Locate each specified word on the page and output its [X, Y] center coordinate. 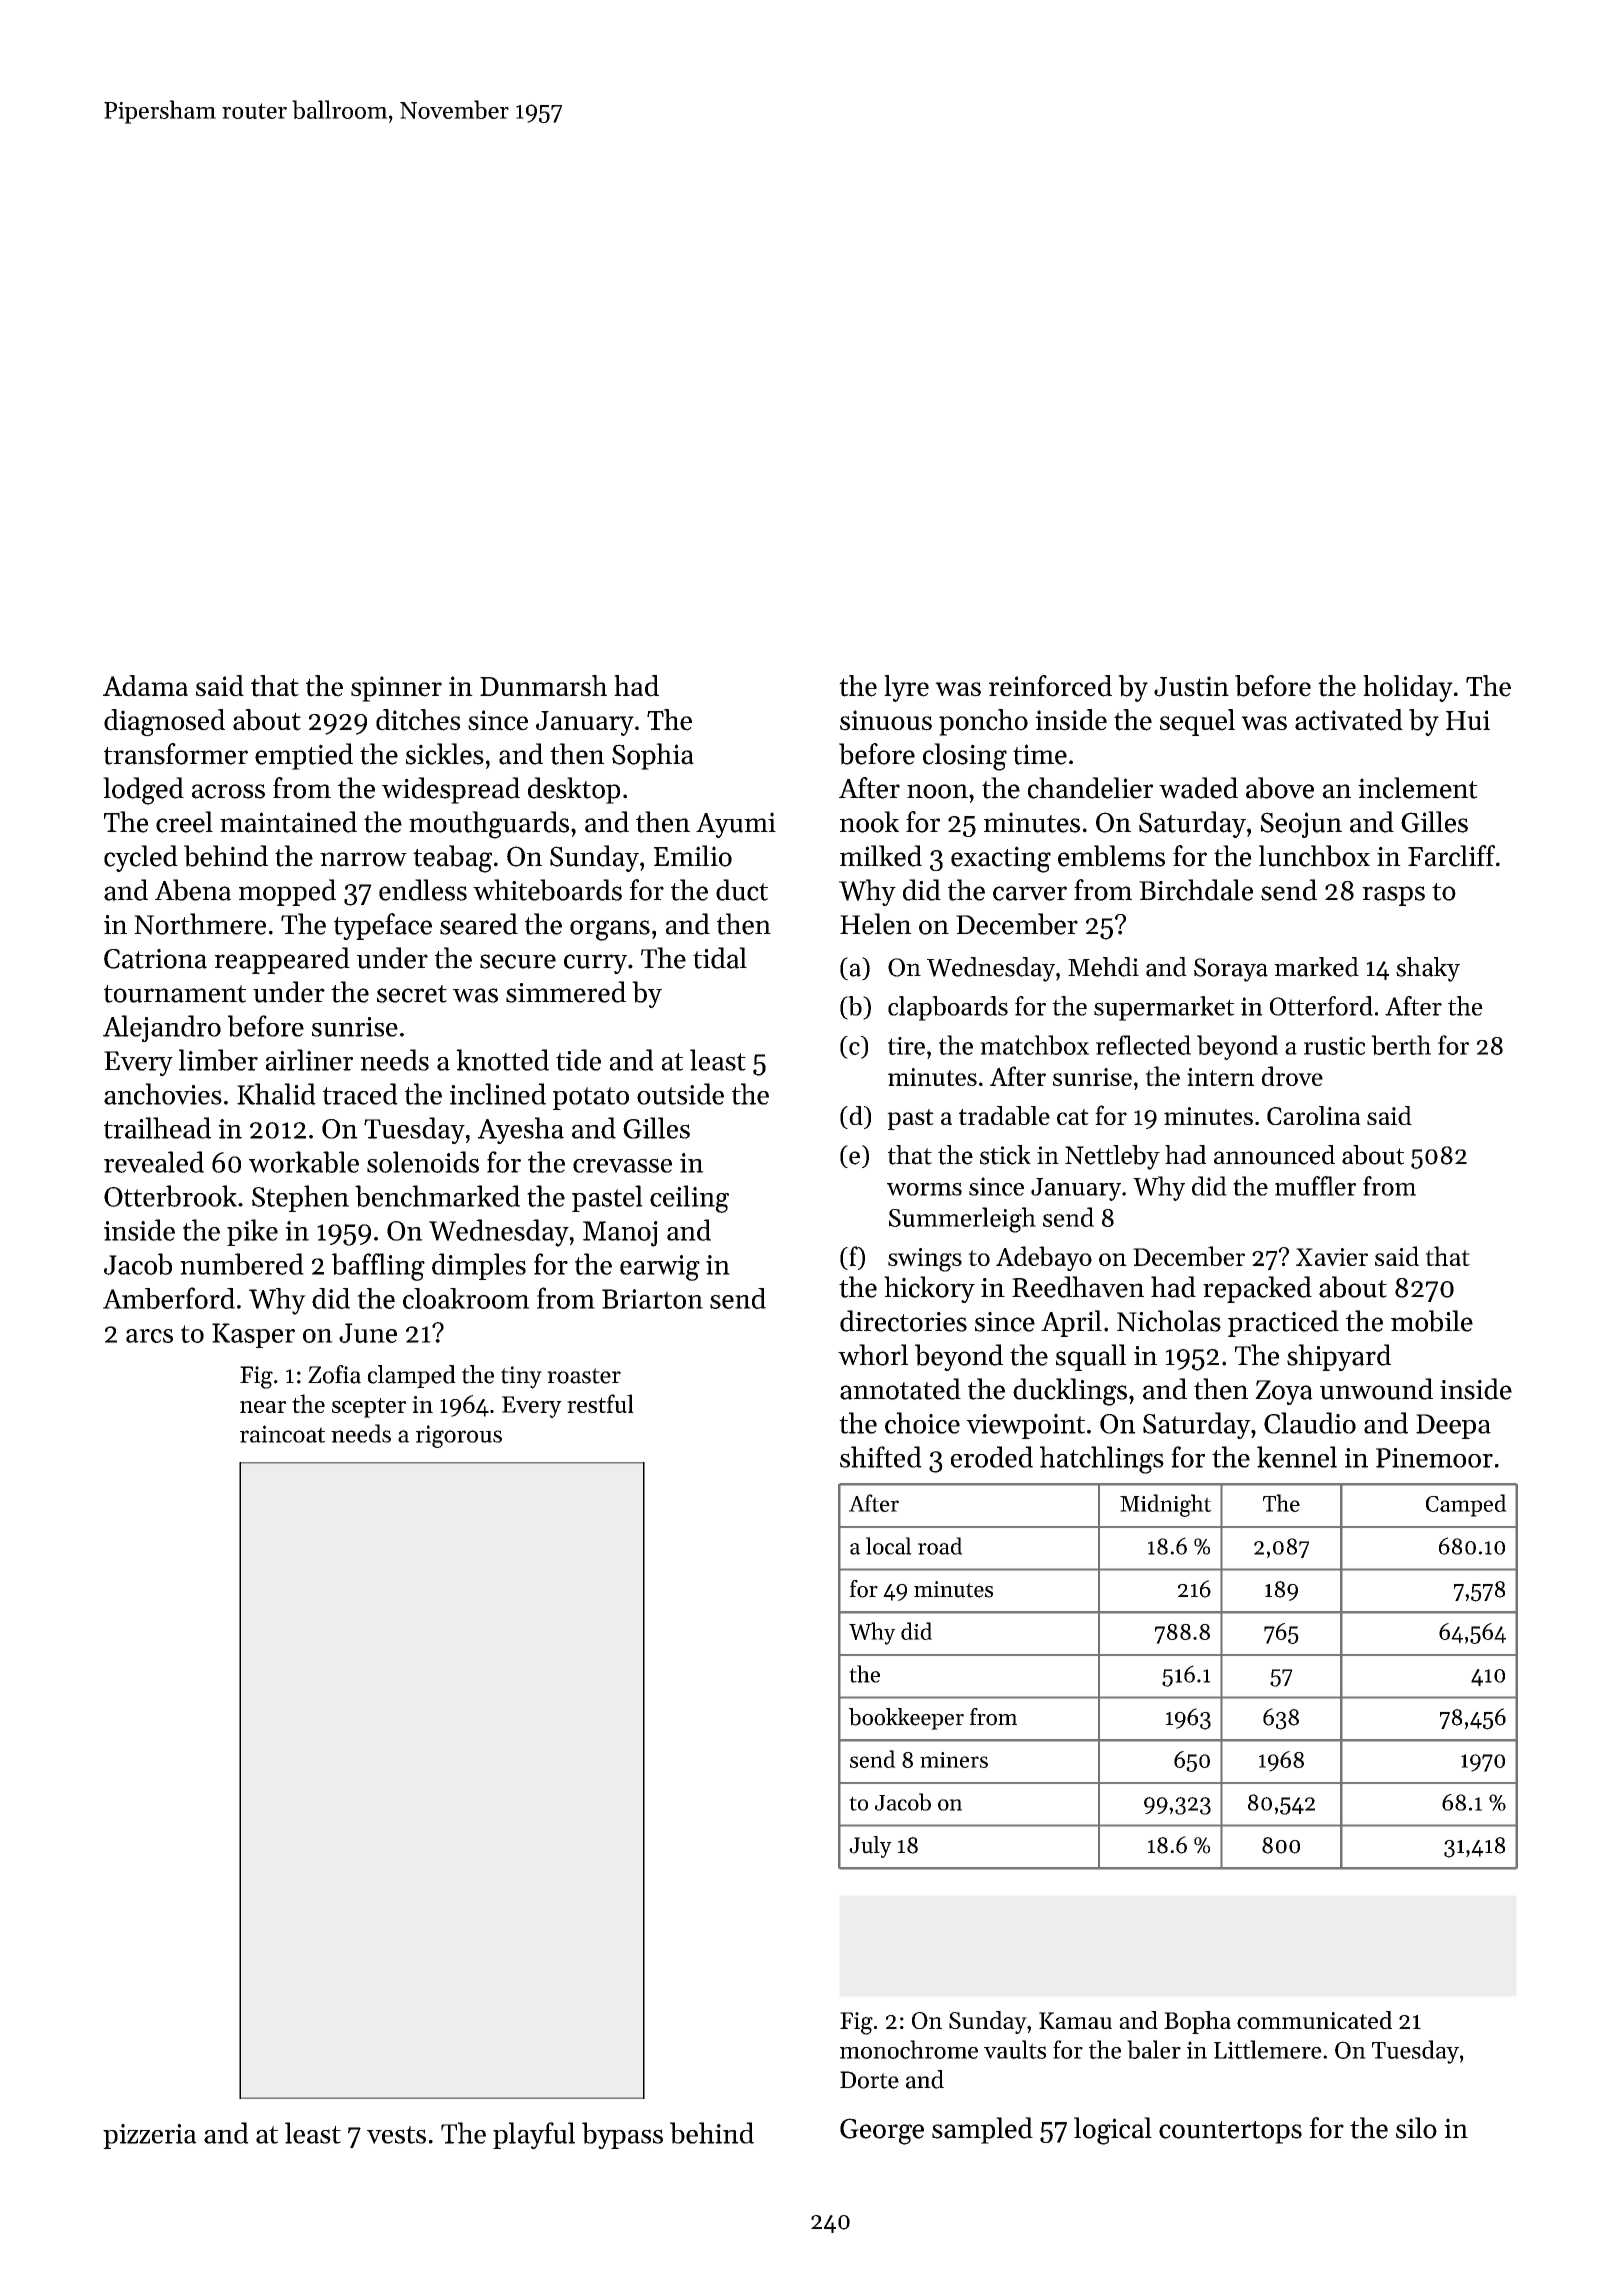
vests [396, 2135]
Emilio [693, 856]
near [263, 1407]
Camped [1466, 1505]
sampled [982, 2130]
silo [1416, 2128]
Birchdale [1196, 890]
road [940, 1546]
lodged [143, 791]
